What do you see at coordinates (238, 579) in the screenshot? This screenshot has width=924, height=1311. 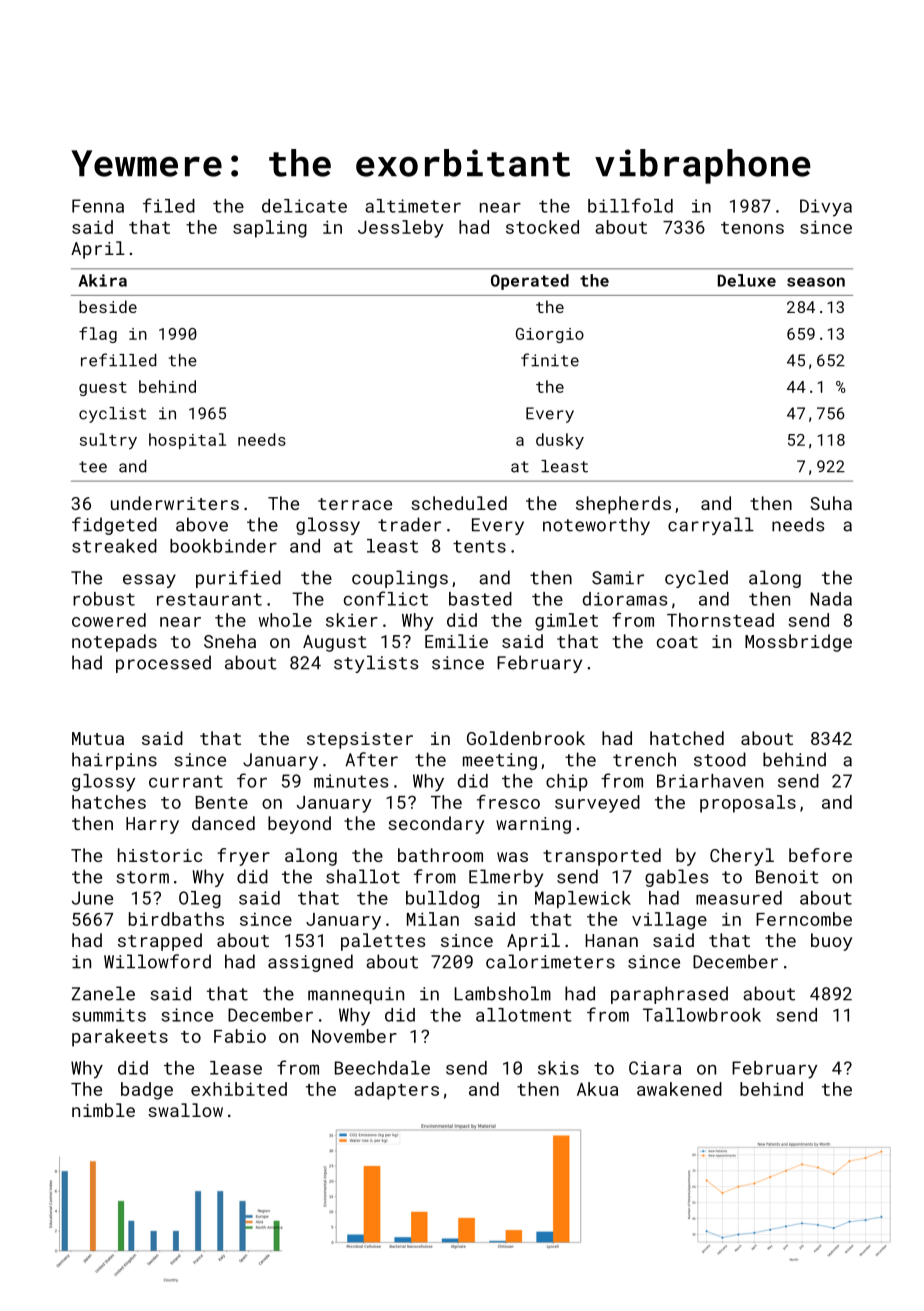 I see `purified` at bounding box center [238, 579].
